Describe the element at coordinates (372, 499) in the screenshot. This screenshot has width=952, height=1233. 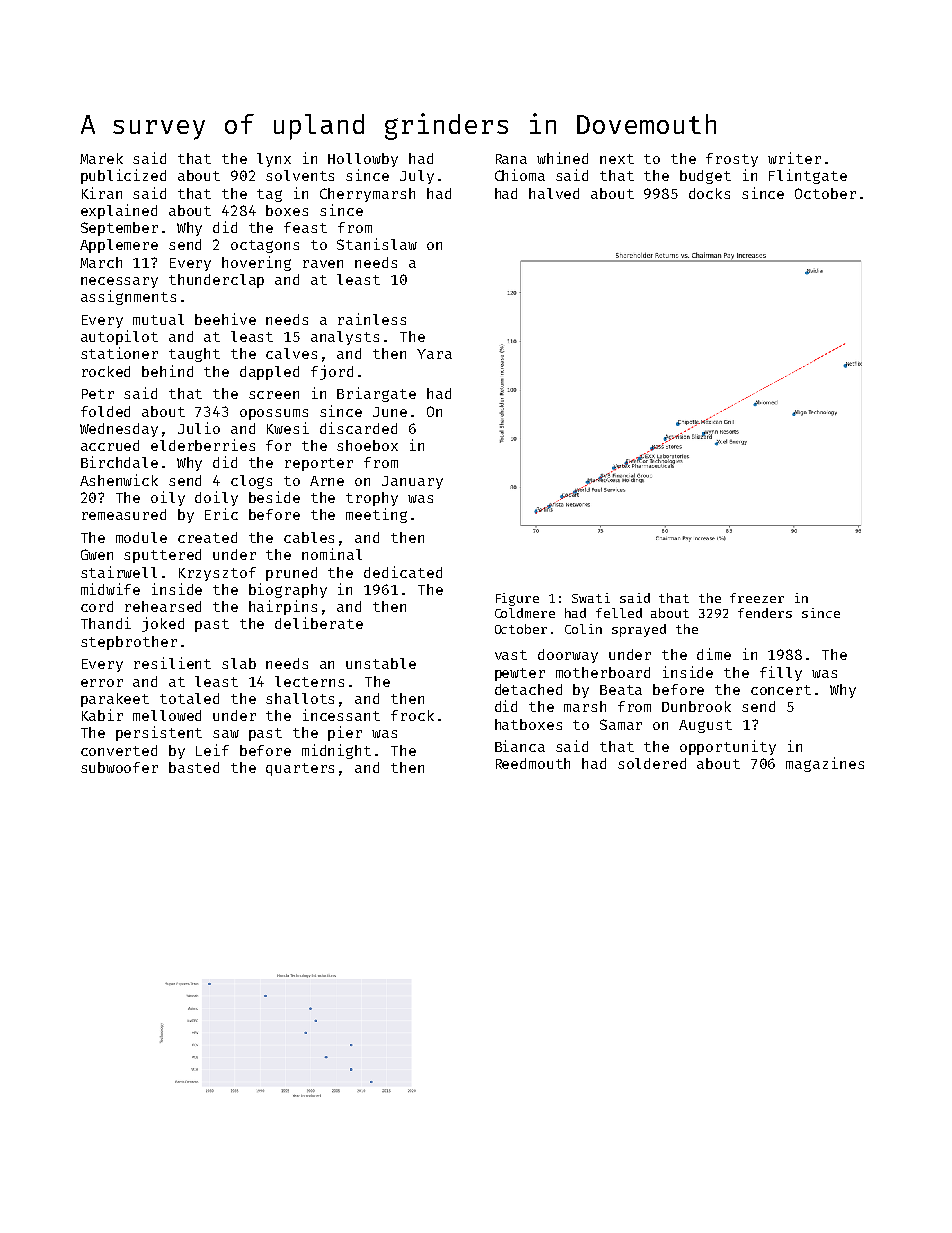
I see `trophy` at that location.
